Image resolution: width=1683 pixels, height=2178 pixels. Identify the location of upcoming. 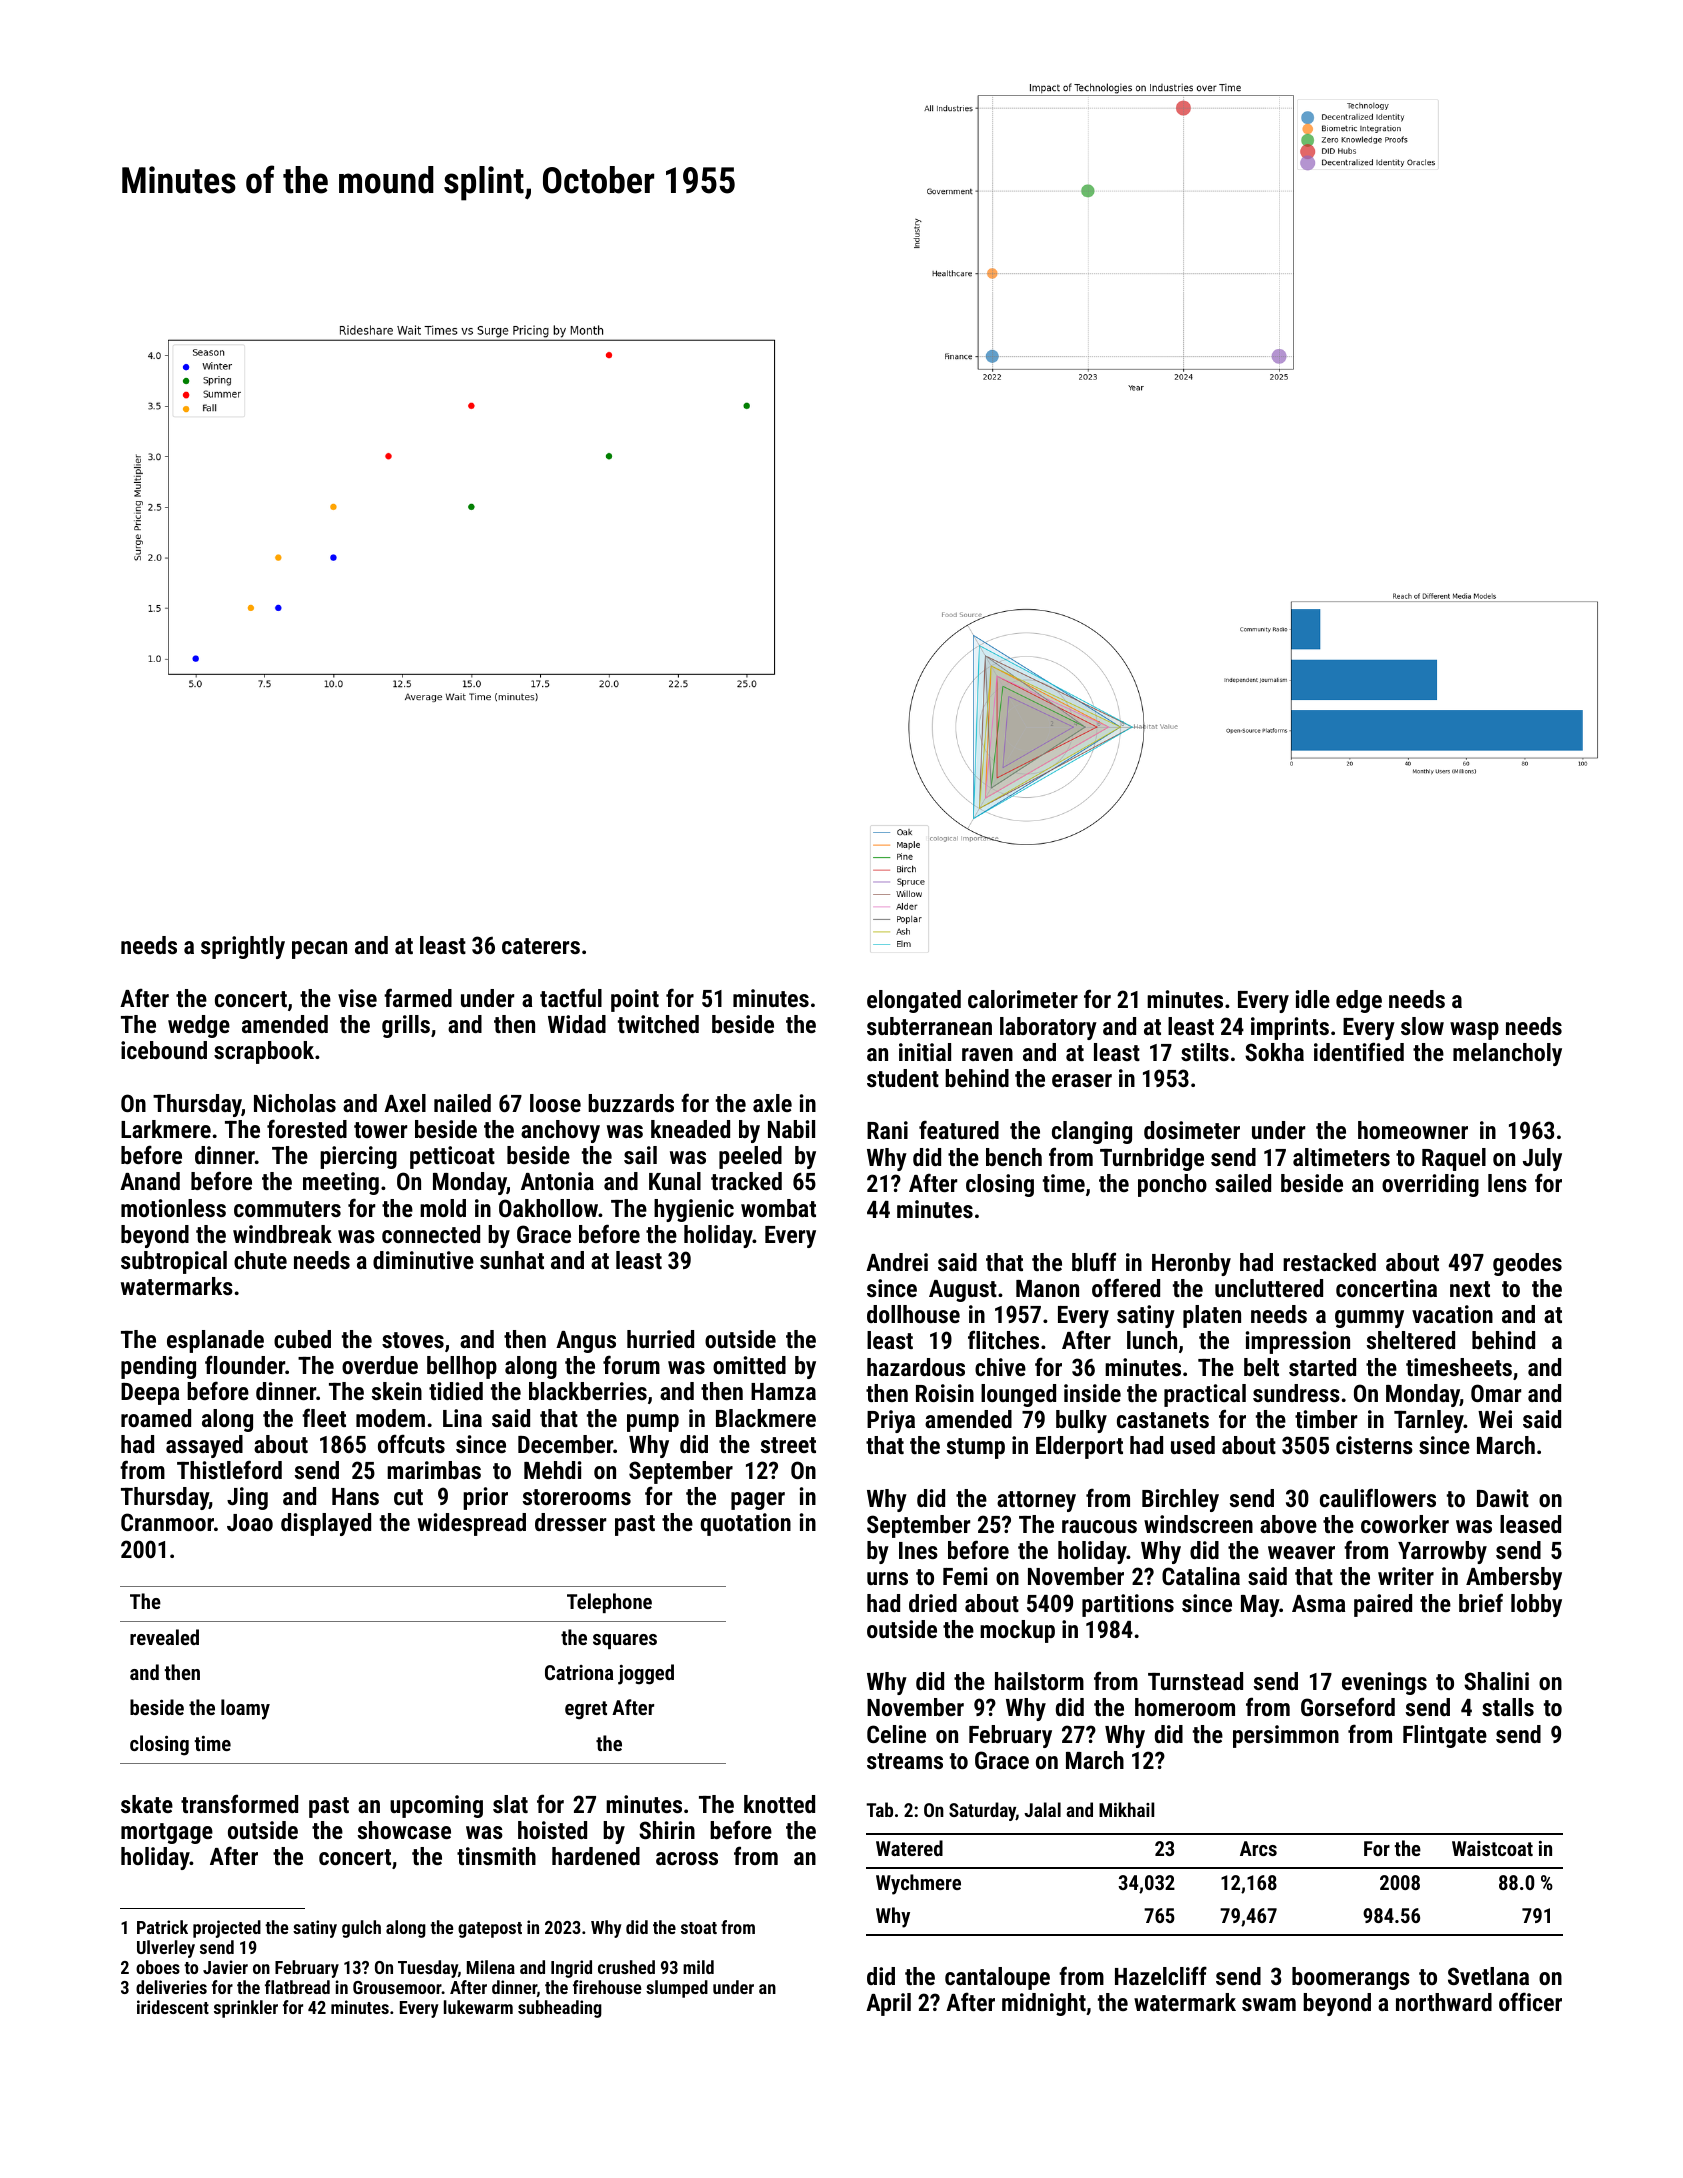
(436, 1806).
